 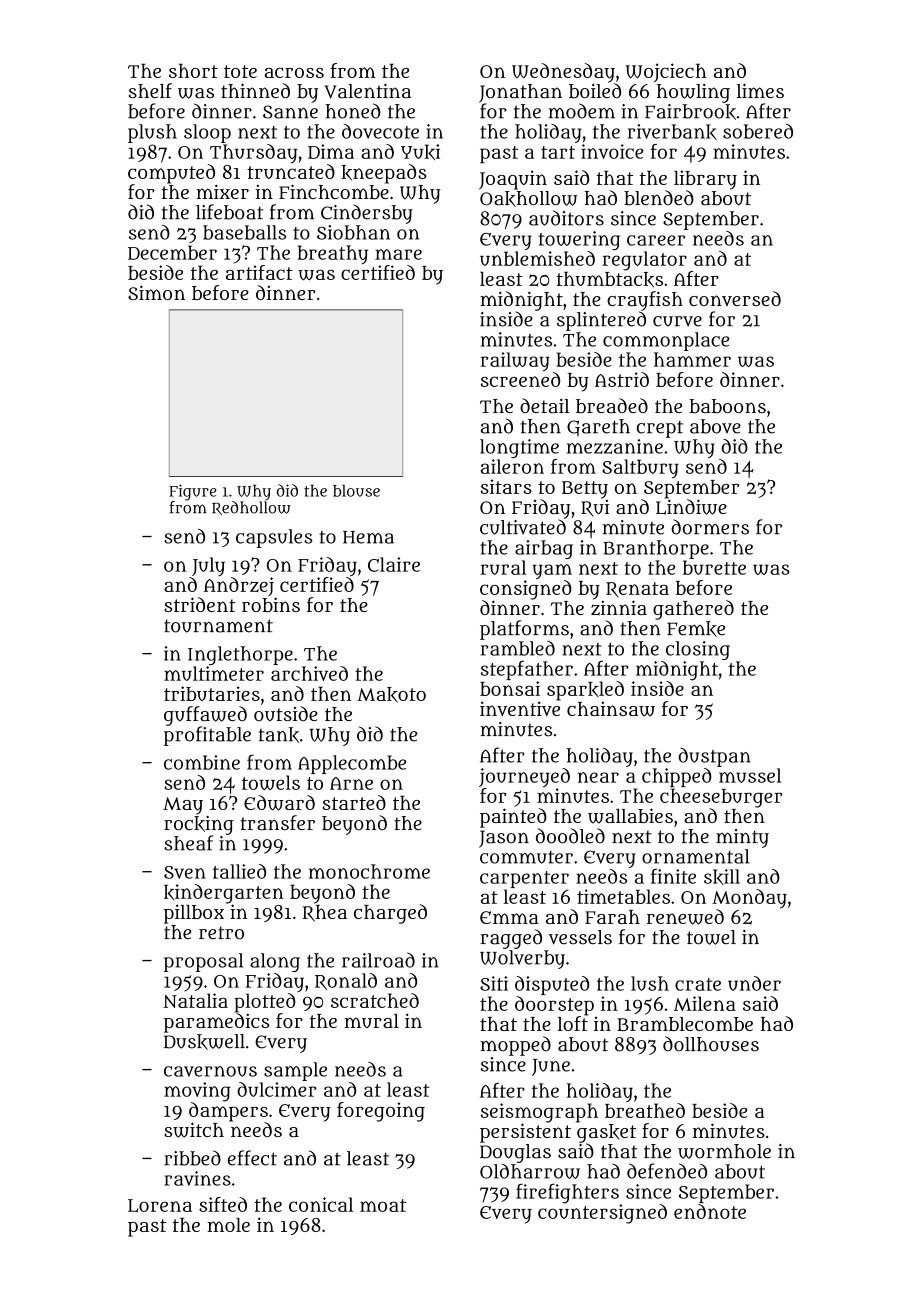 I want to click on longtime, so click(x=519, y=448).
